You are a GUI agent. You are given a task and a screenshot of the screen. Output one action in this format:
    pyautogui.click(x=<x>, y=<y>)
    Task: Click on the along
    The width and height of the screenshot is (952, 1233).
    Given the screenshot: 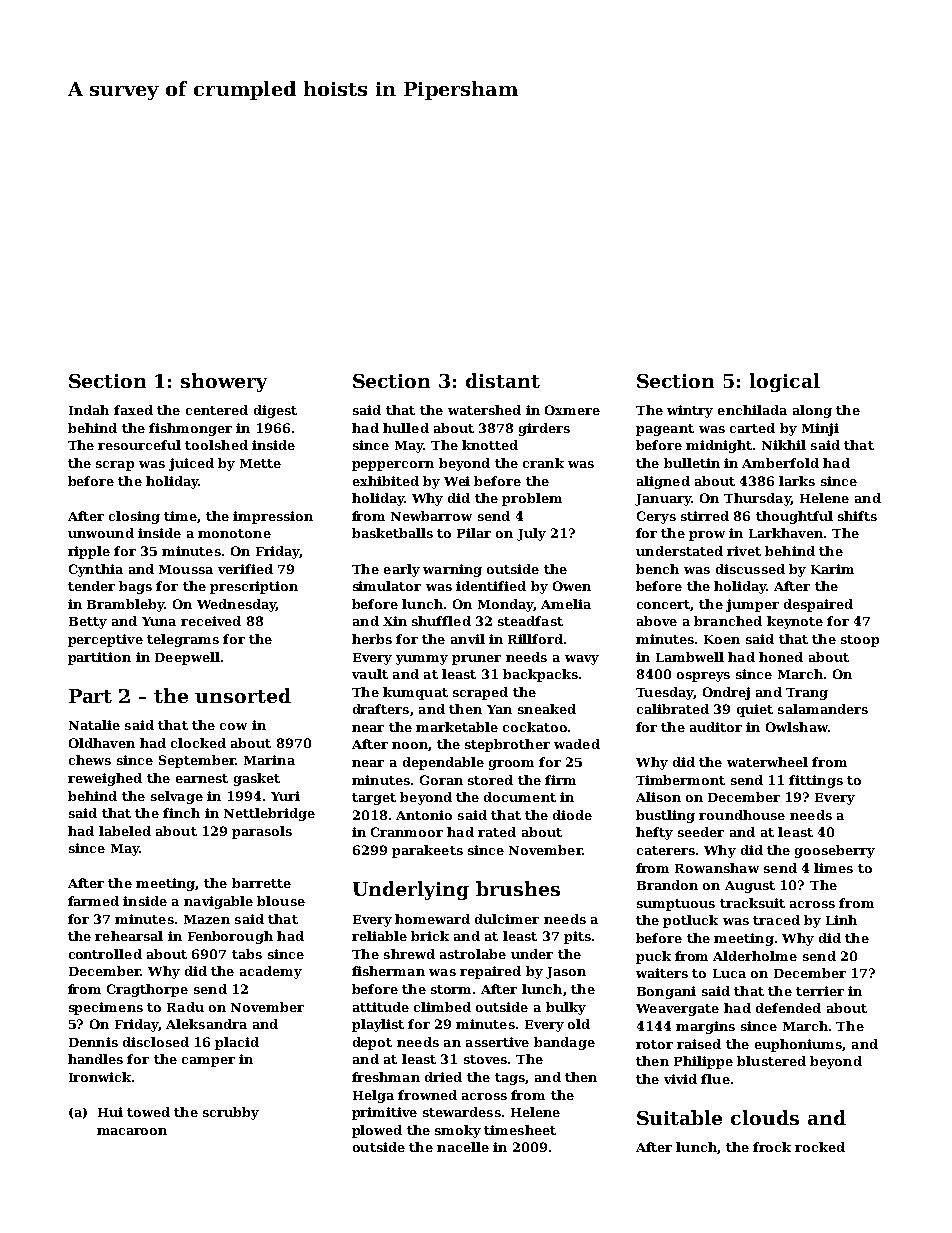 What is the action you would take?
    pyautogui.click(x=812, y=411)
